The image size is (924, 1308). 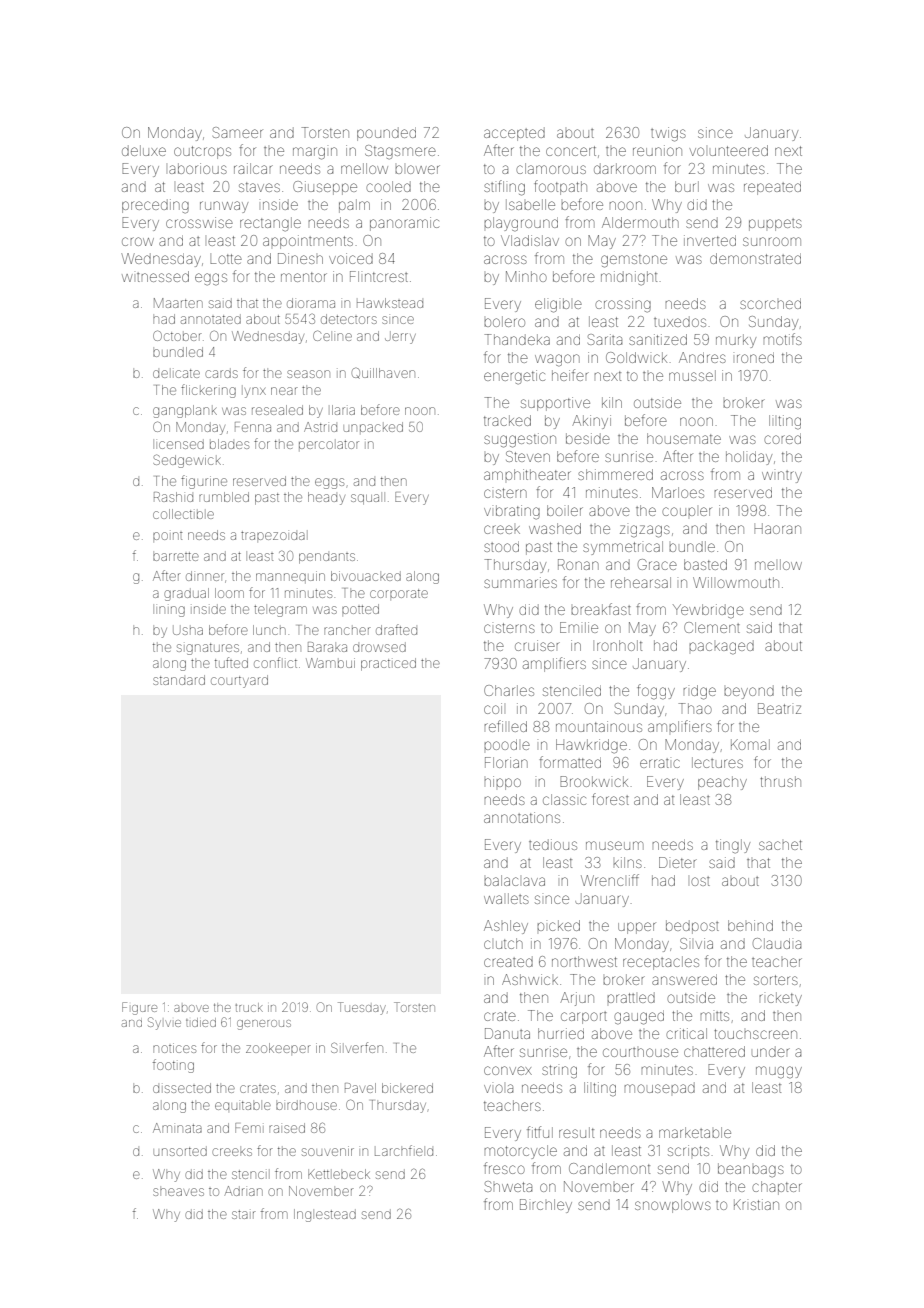 I want to click on symmetrical, so click(x=623, y=548).
